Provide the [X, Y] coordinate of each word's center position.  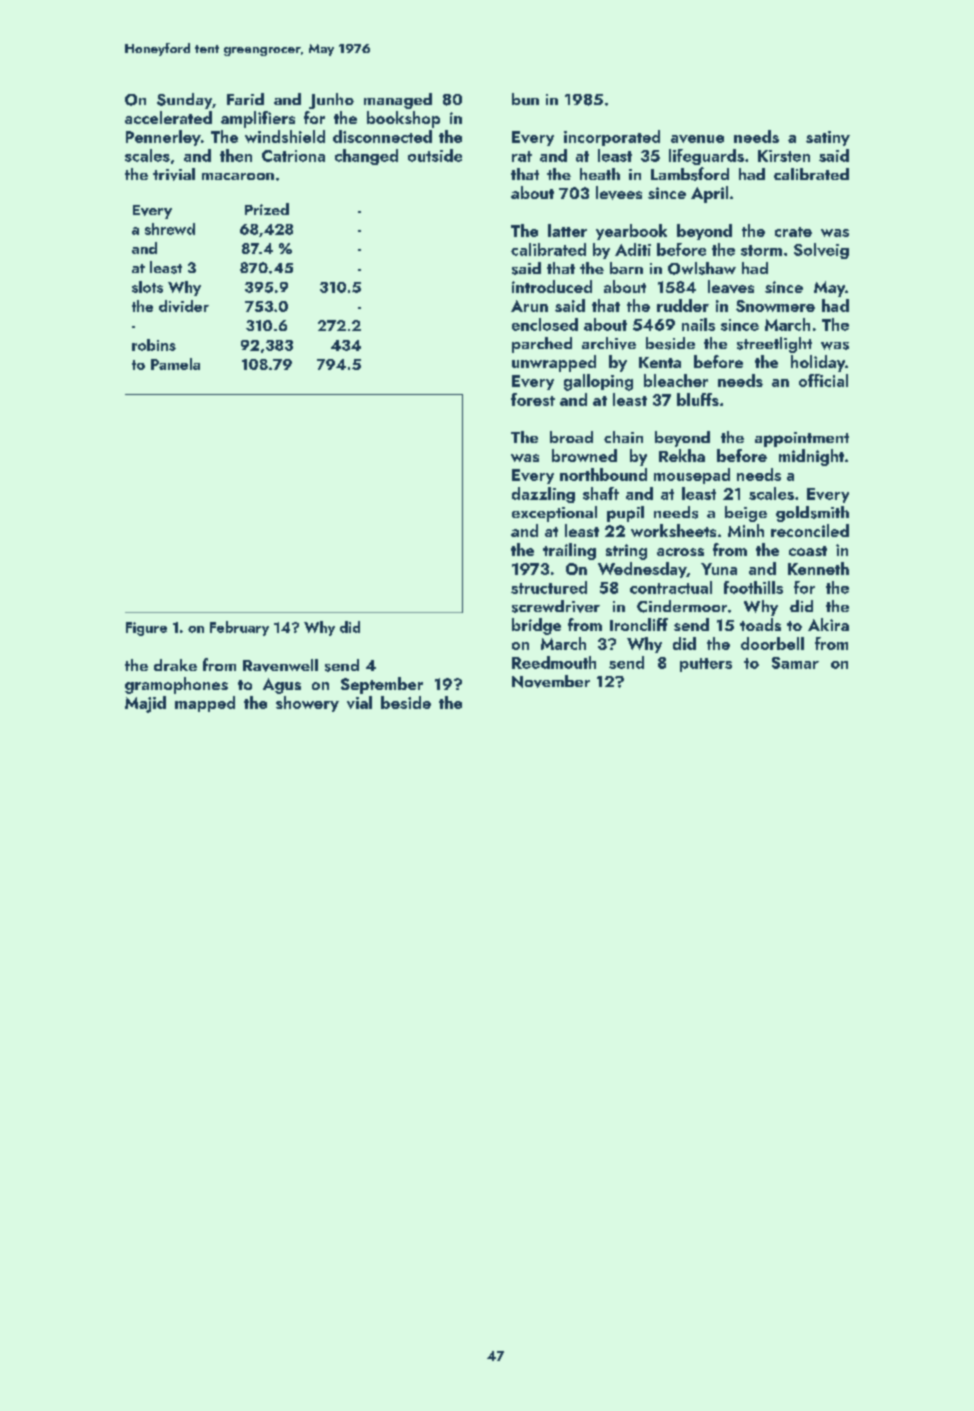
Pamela [175, 364]
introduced [552, 286]
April [709, 194]
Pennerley [163, 138]
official [823, 380]
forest [533, 399]
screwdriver [556, 606]
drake [175, 665]
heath [600, 174]
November [551, 681]
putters [706, 665]
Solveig [821, 251]
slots [147, 287]
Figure [146, 629]
